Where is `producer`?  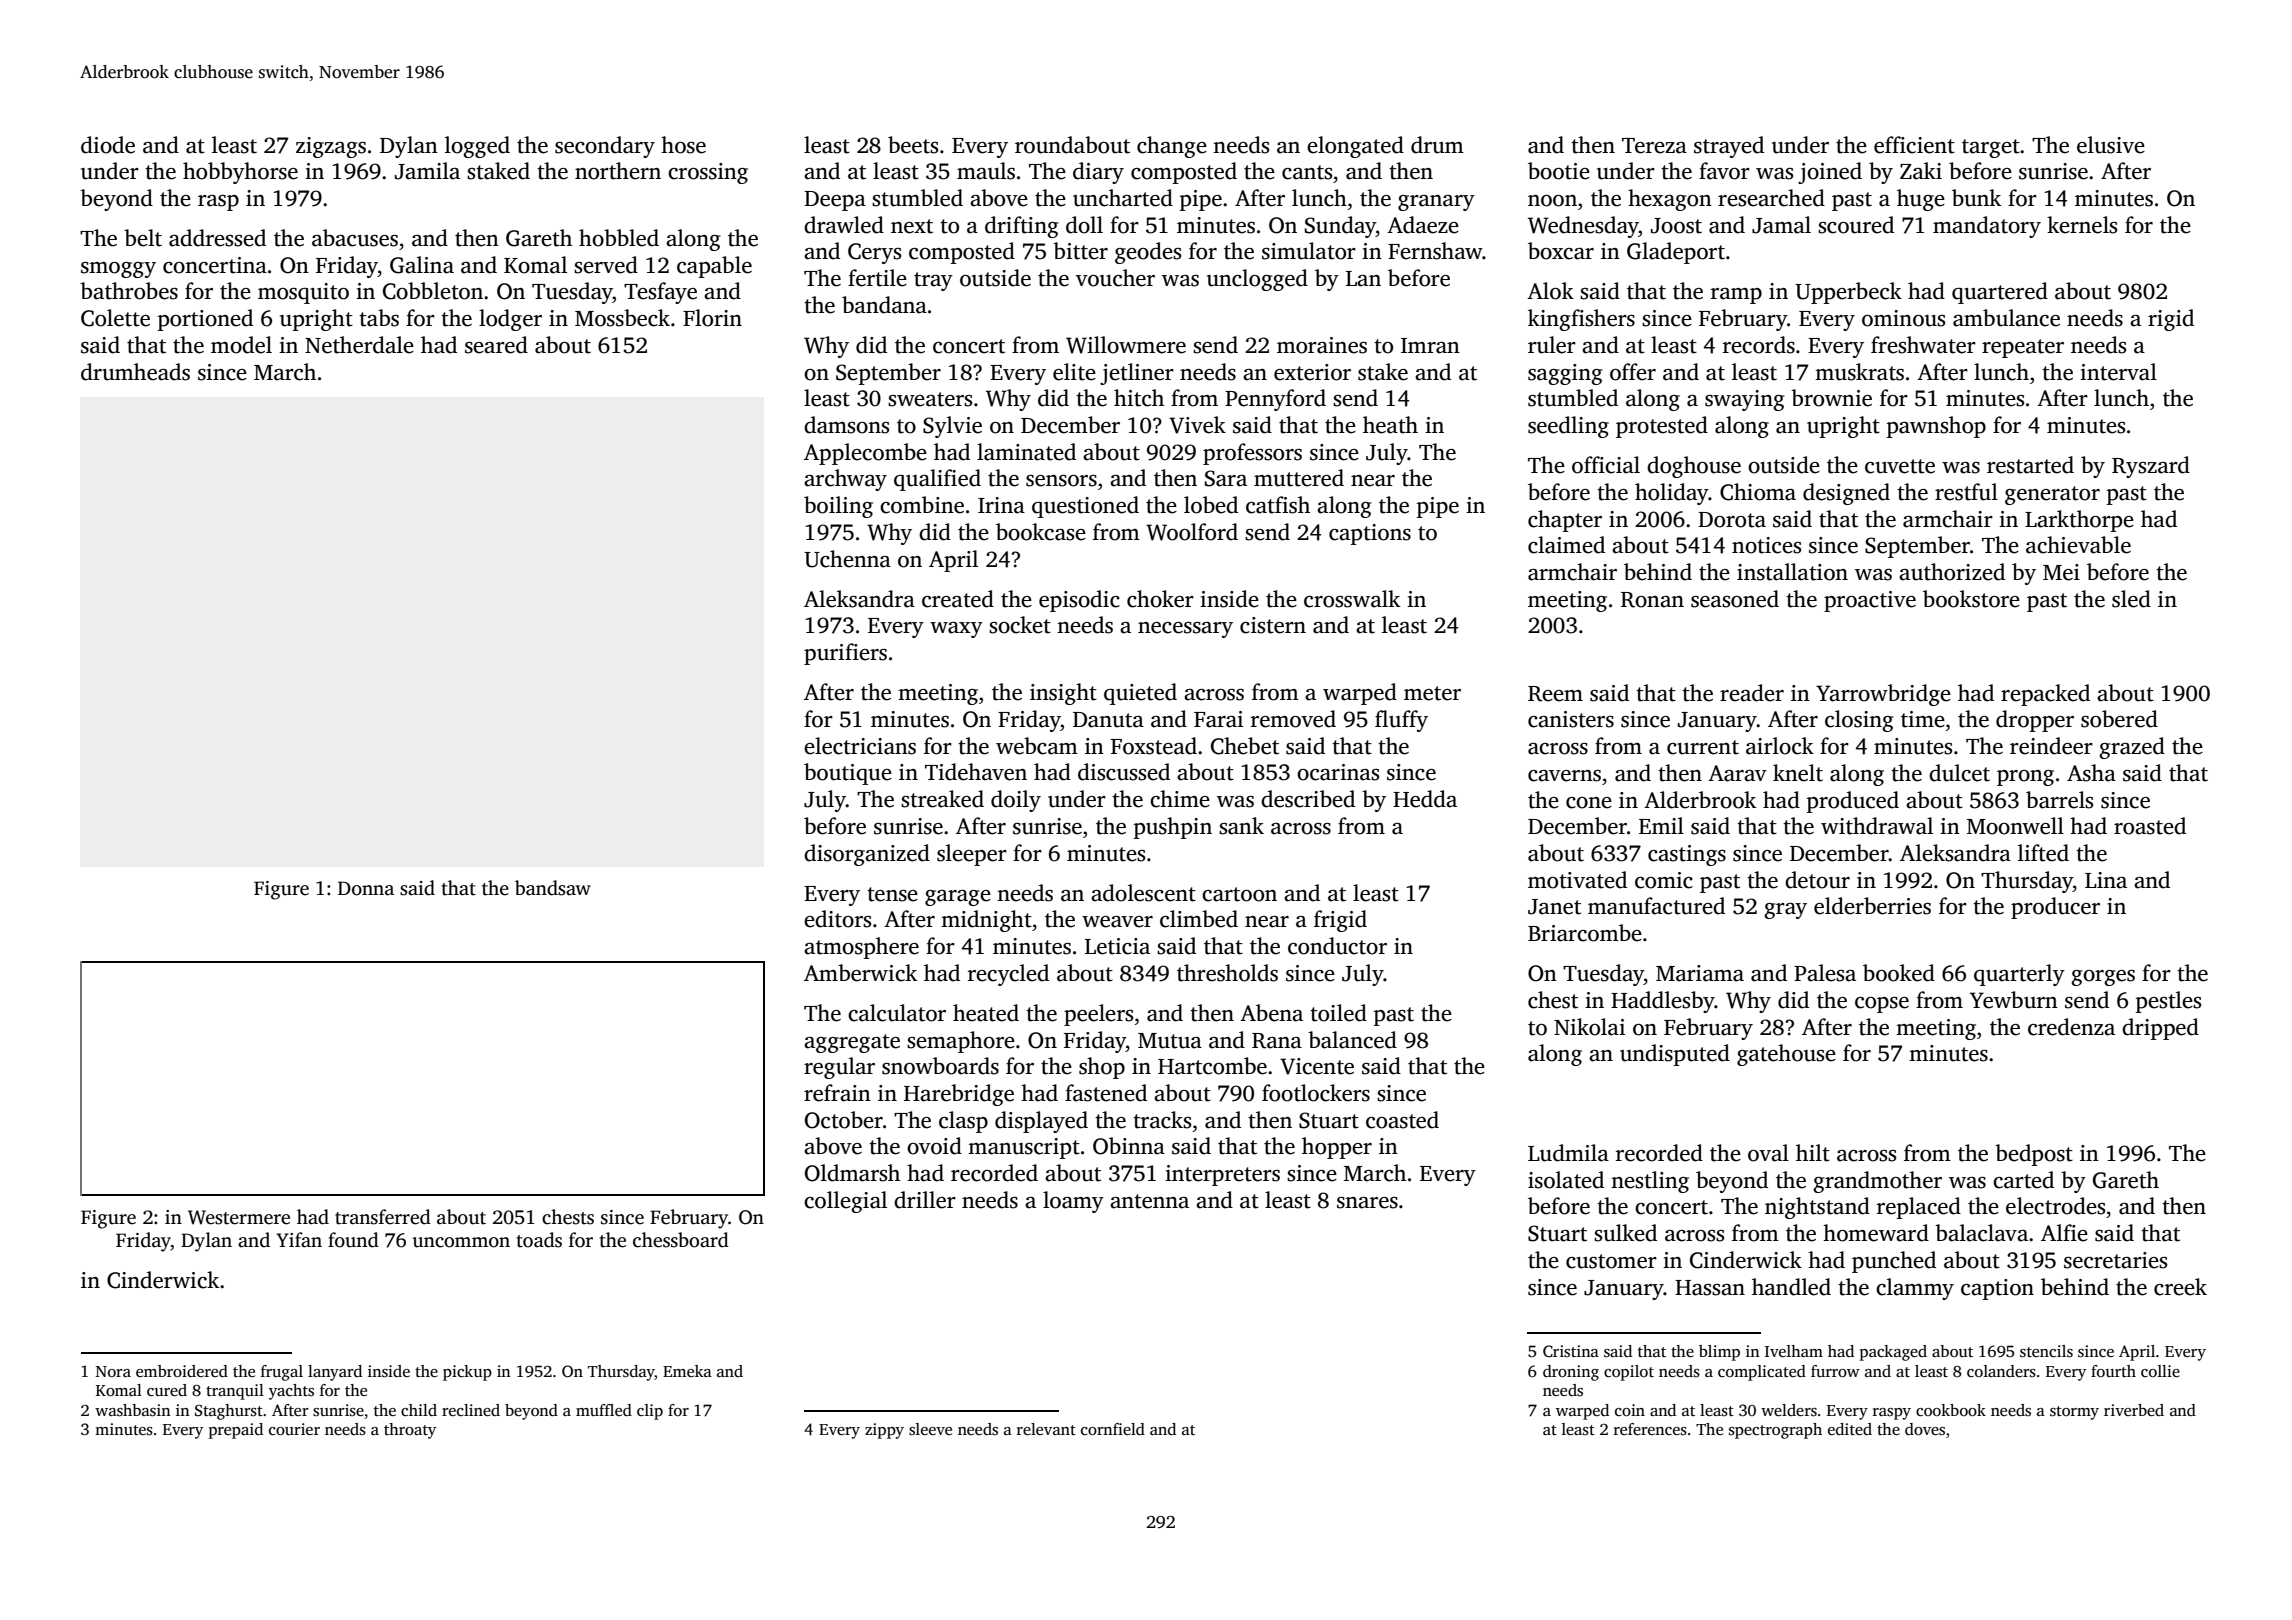 producer is located at coordinates (2055, 908).
